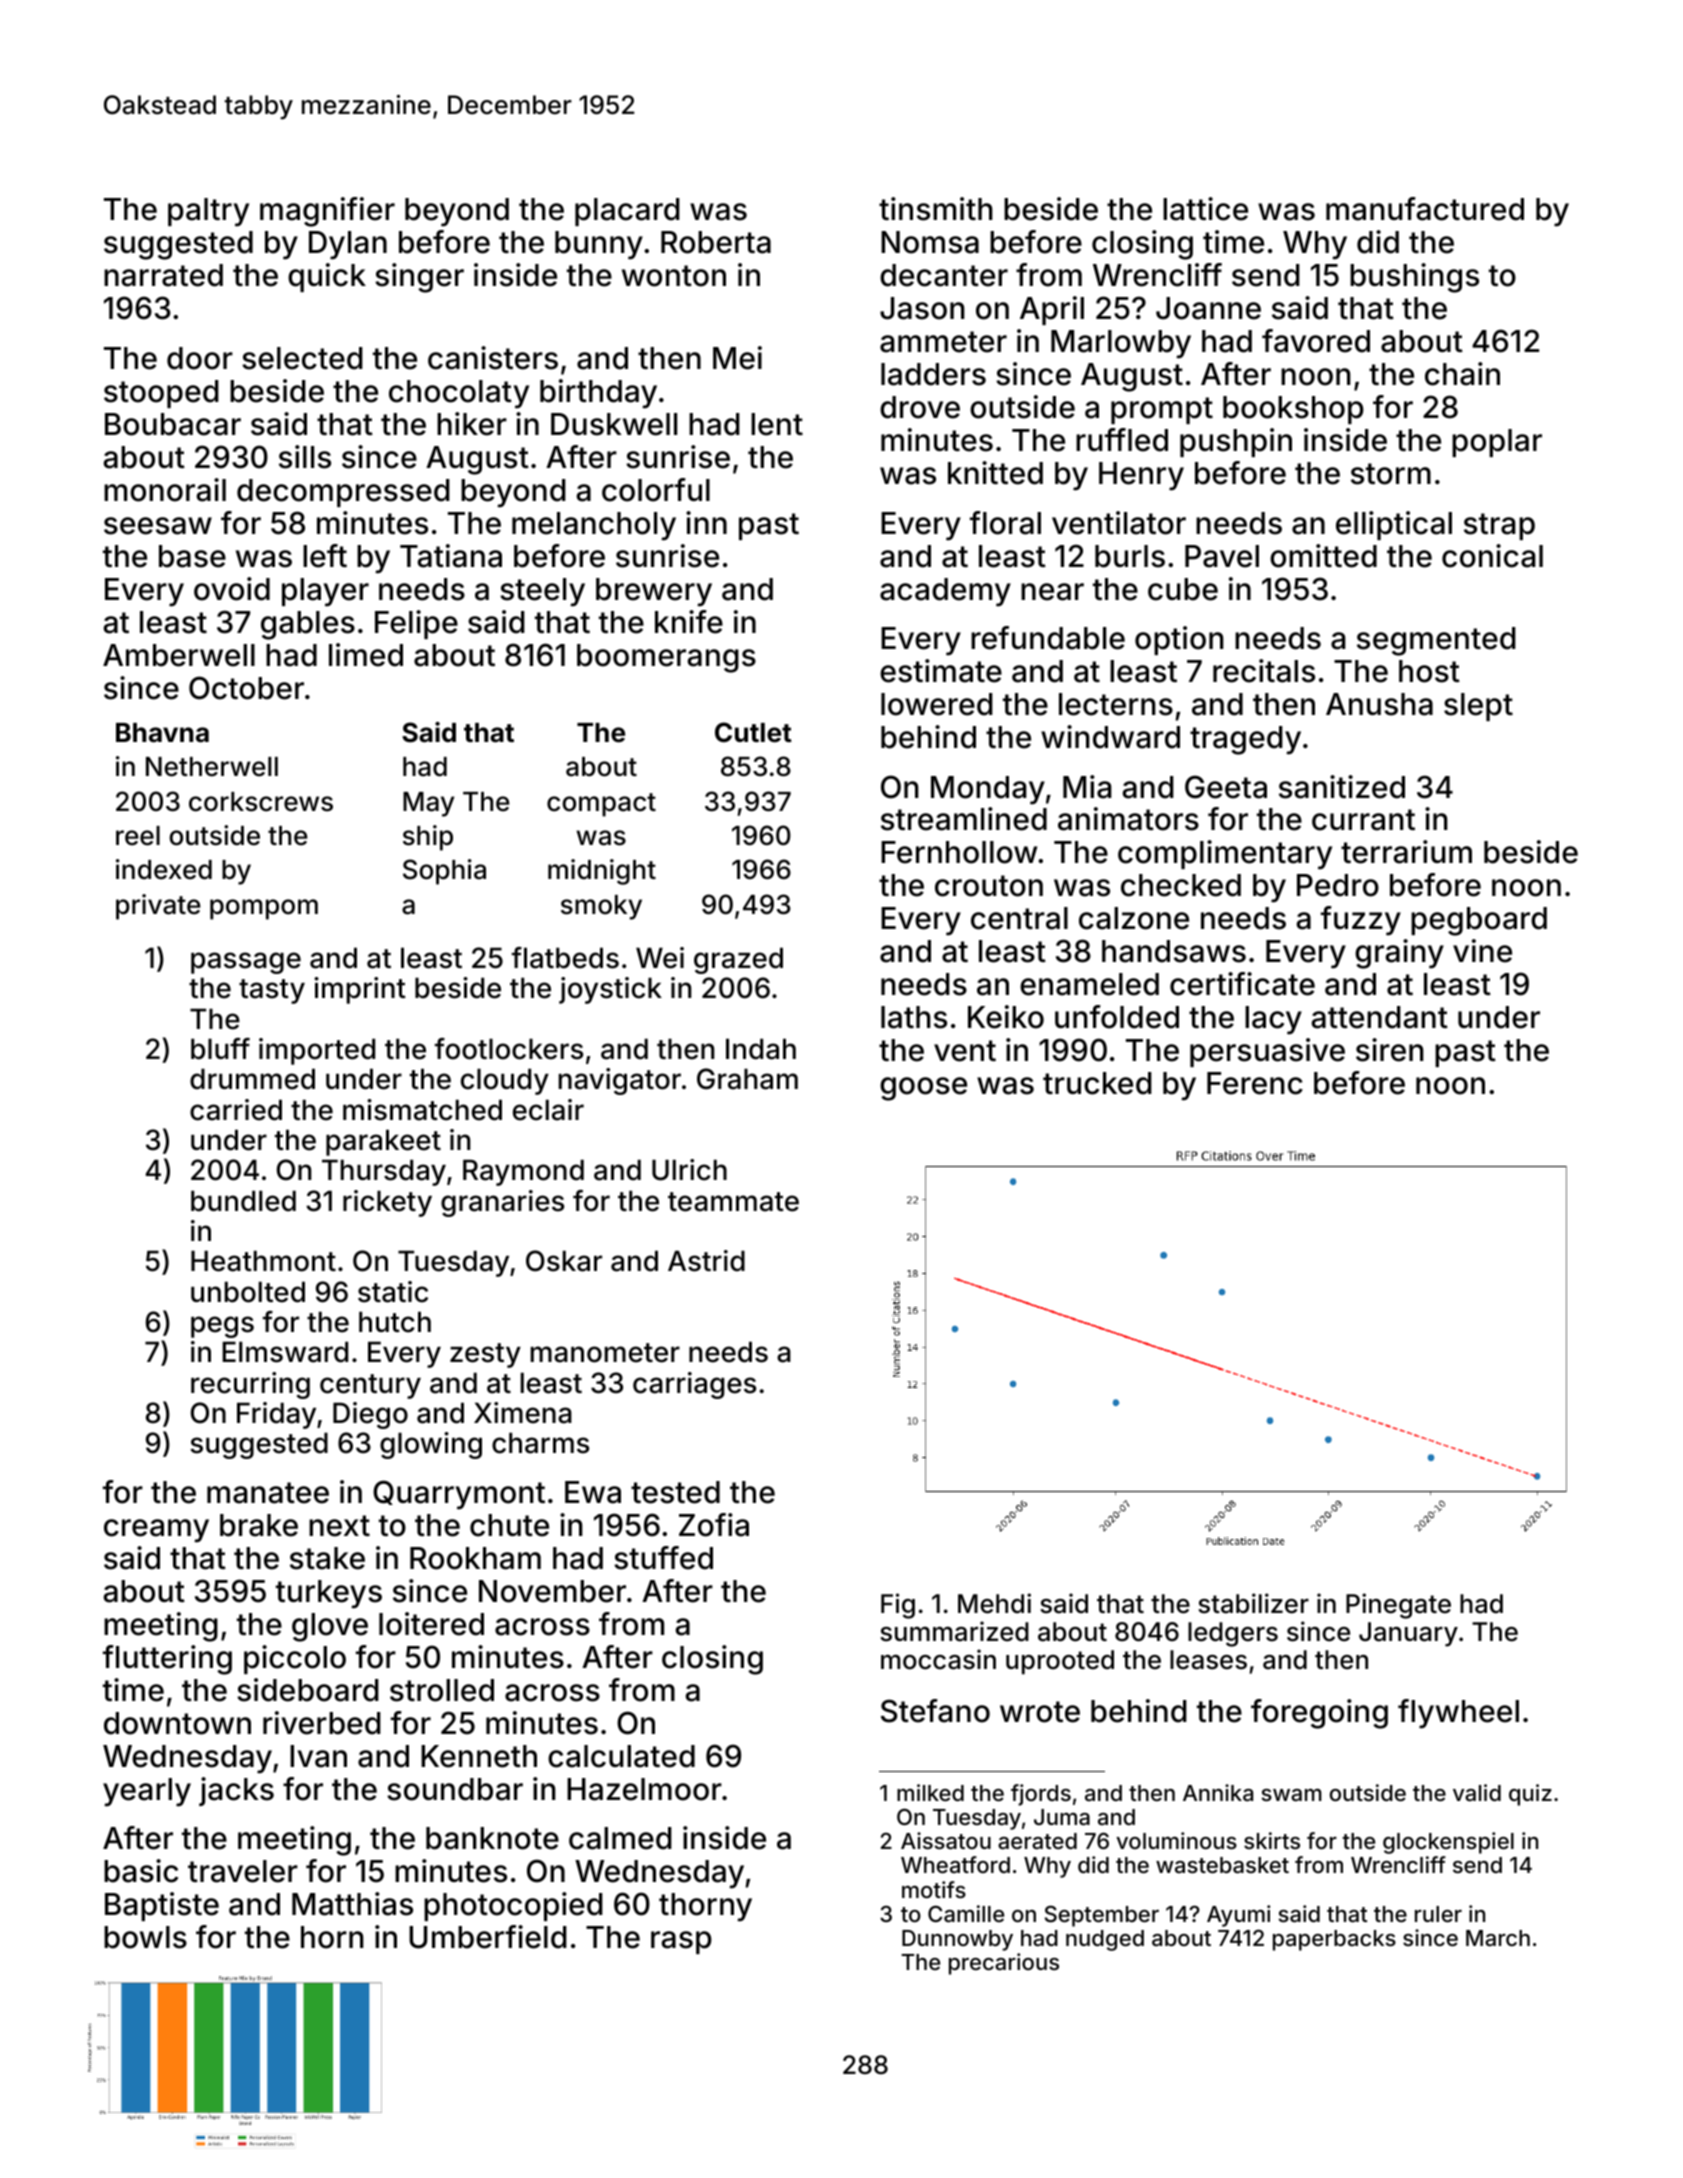  What do you see at coordinates (502, 1203) in the document?
I see `granaries` at bounding box center [502, 1203].
